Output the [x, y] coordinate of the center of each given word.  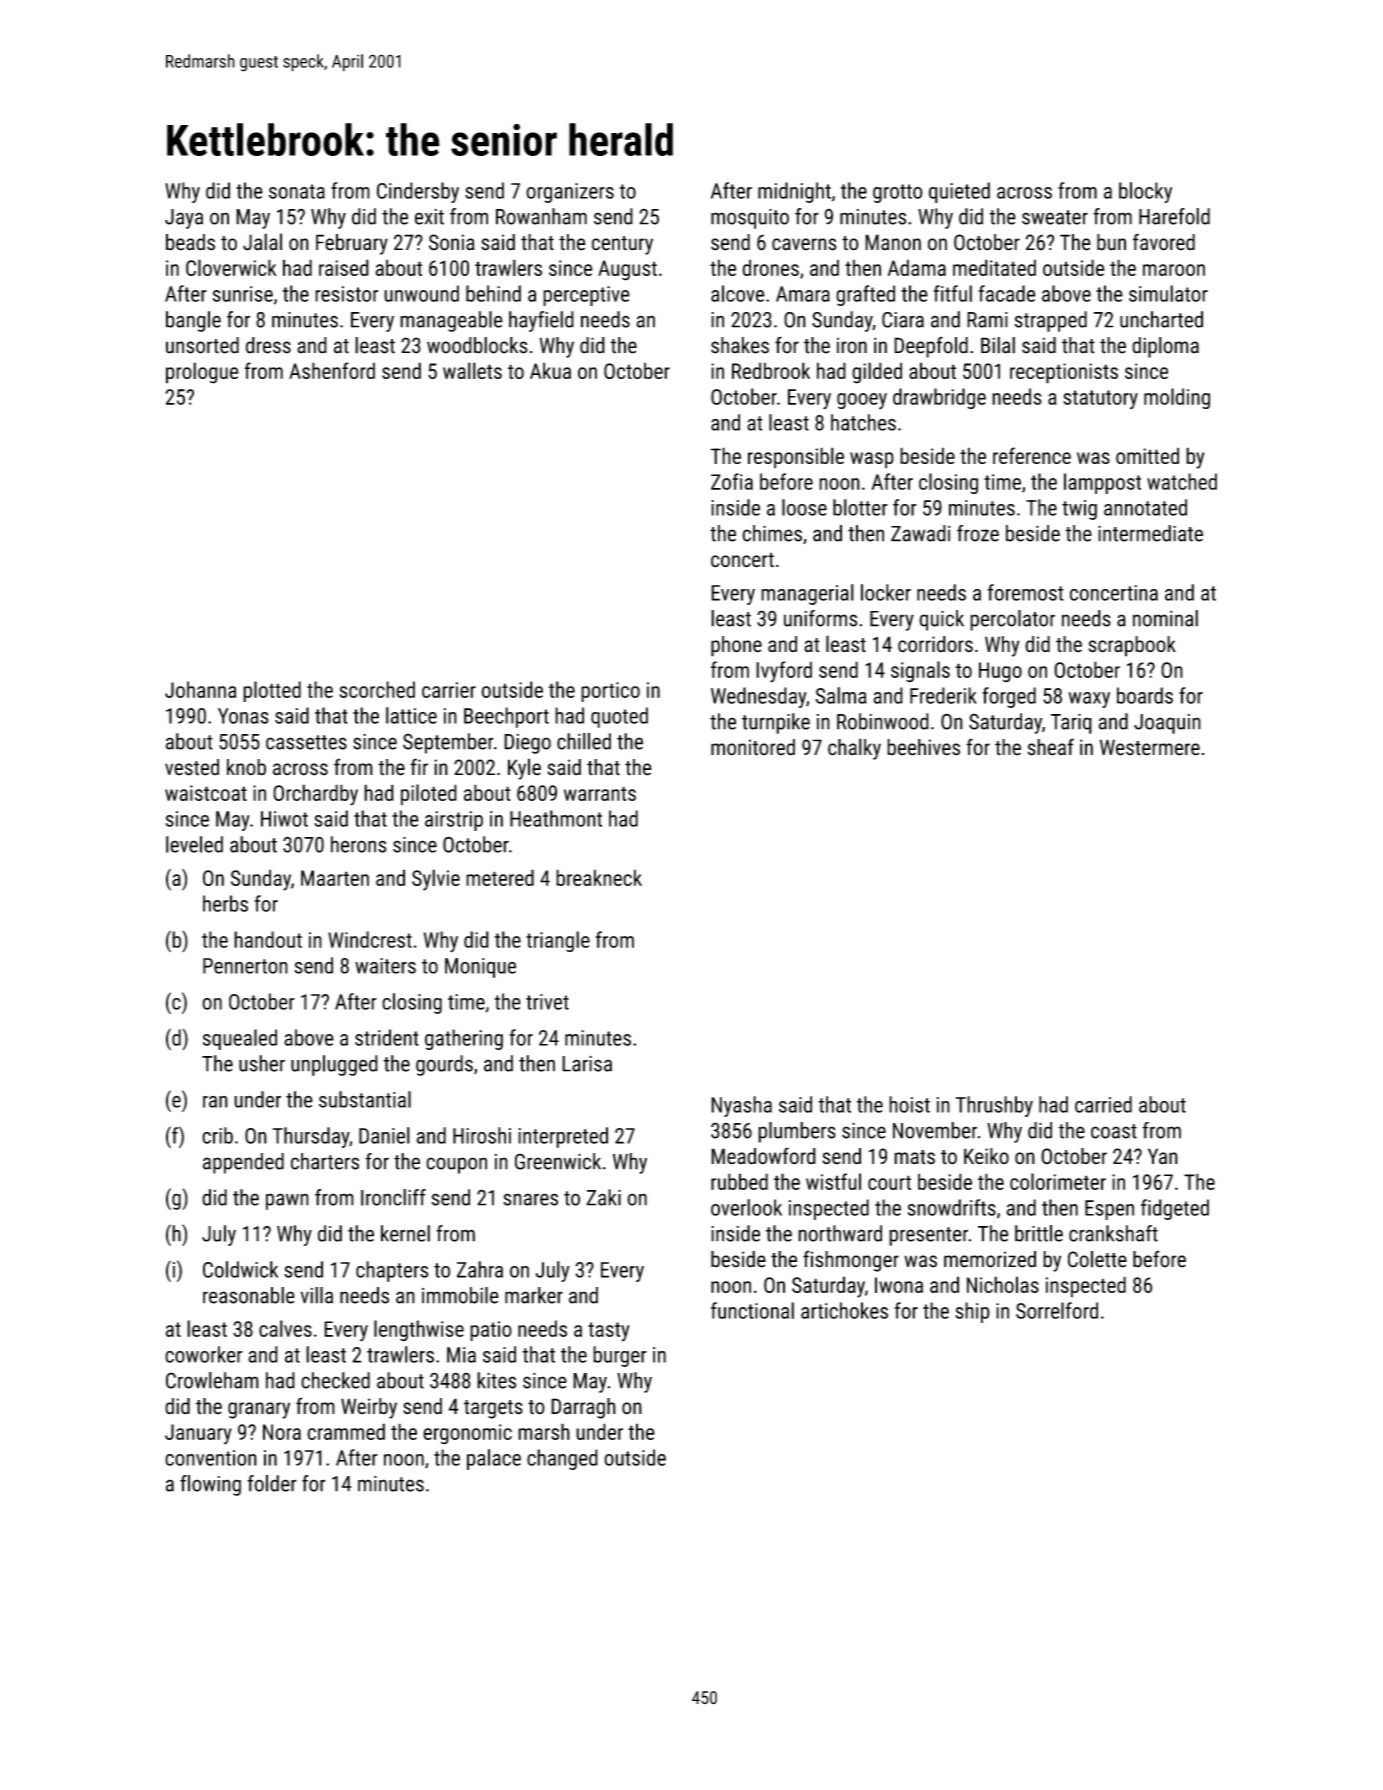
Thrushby [994, 1106]
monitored [753, 747]
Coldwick [240, 1269]
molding [1177, 398]
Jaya [184, 219]
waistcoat [206, 793]
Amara [803, 294]
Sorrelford [1057, 1310]
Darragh [583, 1408]
